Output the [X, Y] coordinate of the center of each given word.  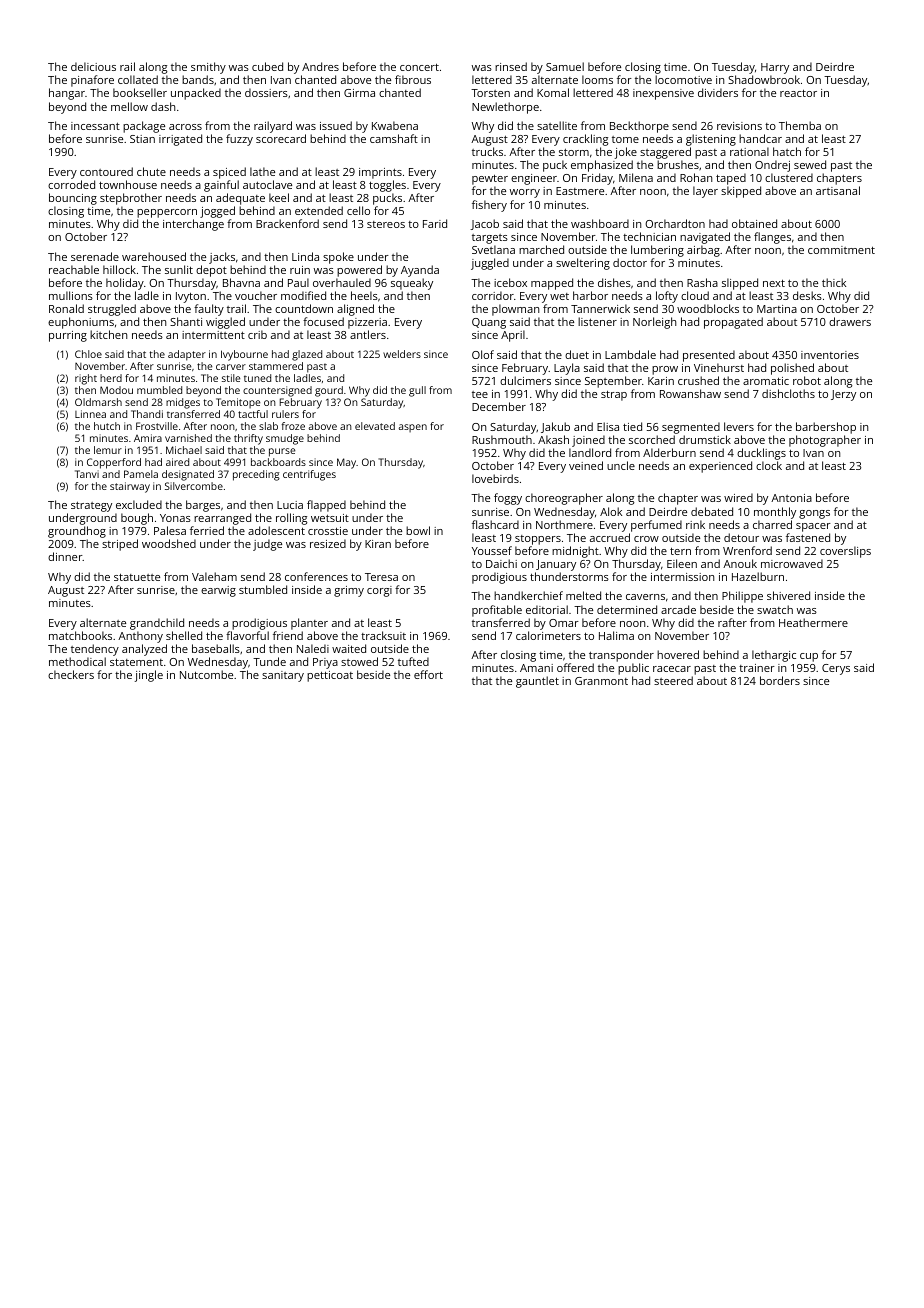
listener [597, 321]
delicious [93, 66]
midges [183, 403]
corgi [379, 591]
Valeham [214, 576]
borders [780, 680]
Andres [320, 66]
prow [665, 370]
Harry [775, 68]
